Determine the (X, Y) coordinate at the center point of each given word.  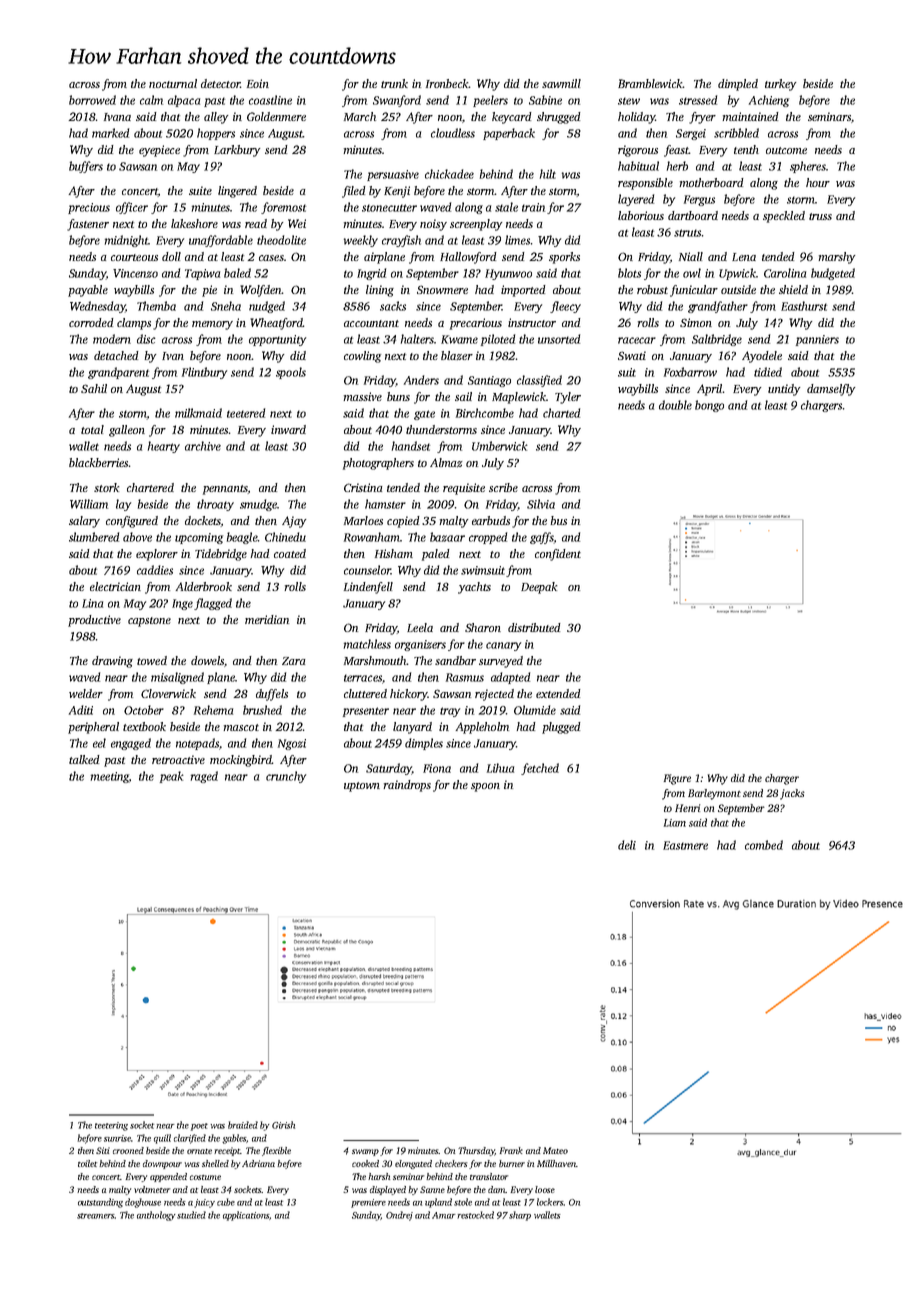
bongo (709, 406)
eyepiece (159, 151)
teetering (111, 1126)
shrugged (559, 118)
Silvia (541, 504)
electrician (115, 586)
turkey (780, 85)
